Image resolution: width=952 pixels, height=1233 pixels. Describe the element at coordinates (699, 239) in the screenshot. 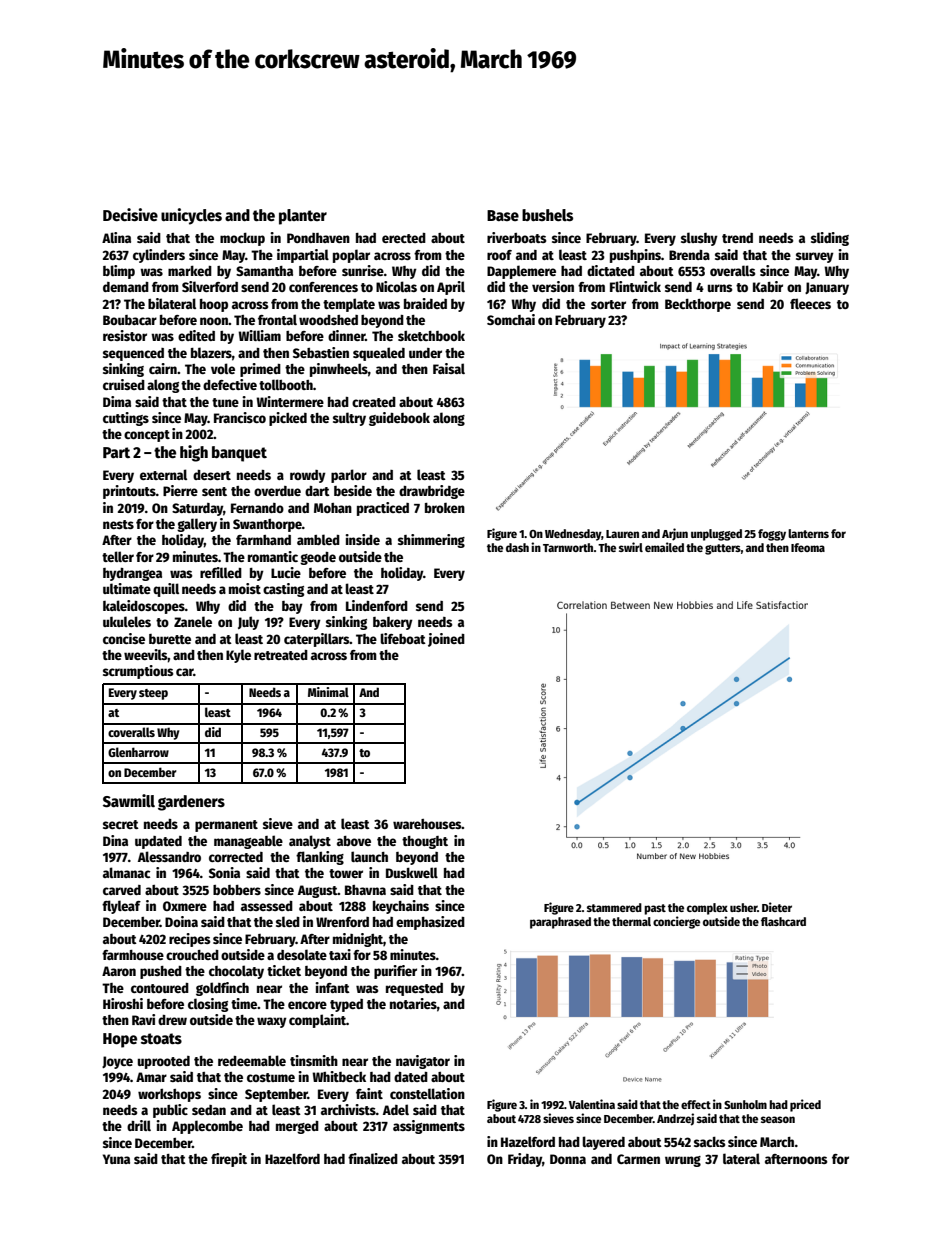

I see `slushy` at that location.
